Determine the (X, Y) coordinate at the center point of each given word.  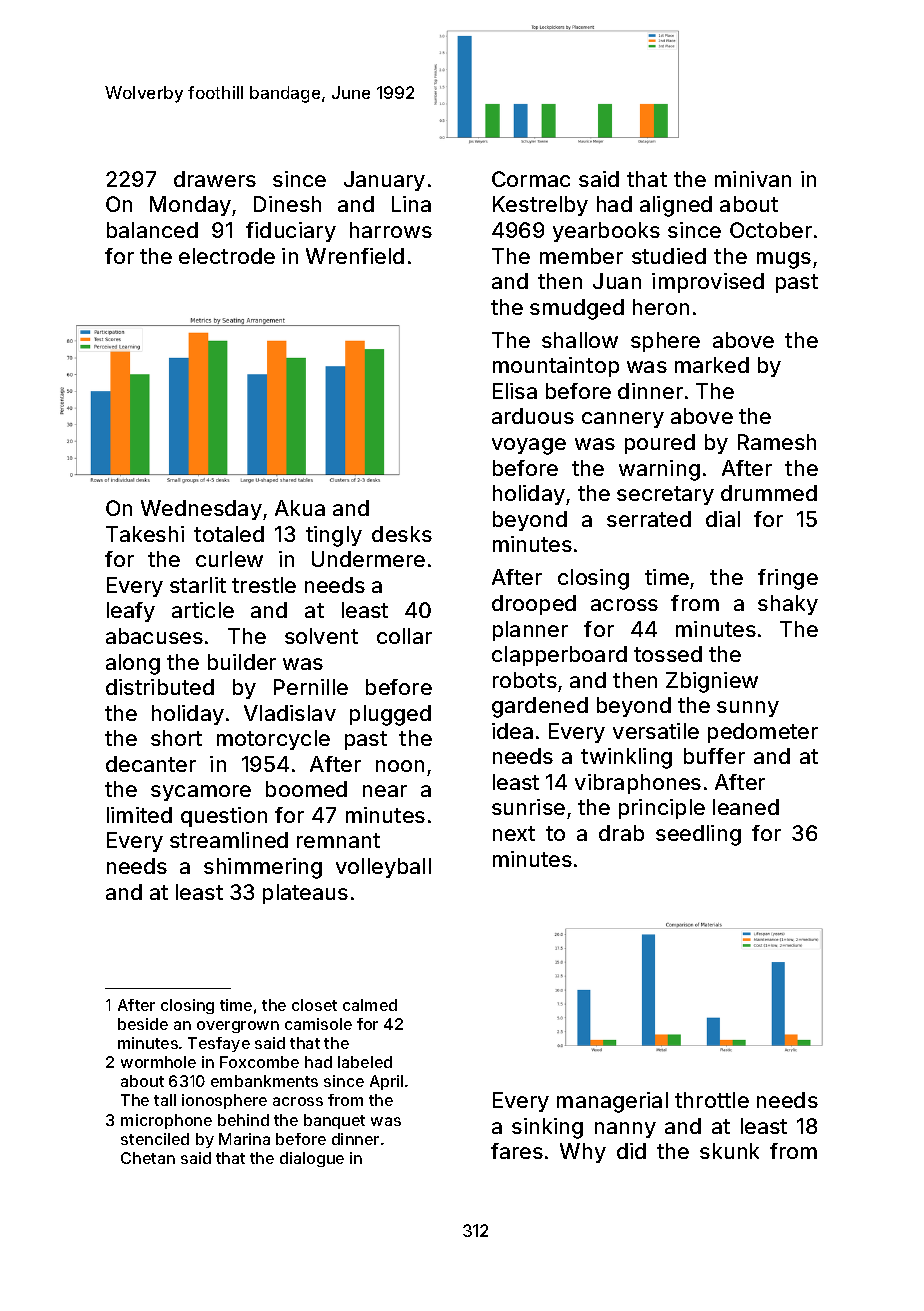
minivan (753, 179)
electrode (227, 256)
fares (517, 1151)
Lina (411, 204)
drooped (534, 605)
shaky (788, 605)
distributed (160, 687)
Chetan (148, 1158)
